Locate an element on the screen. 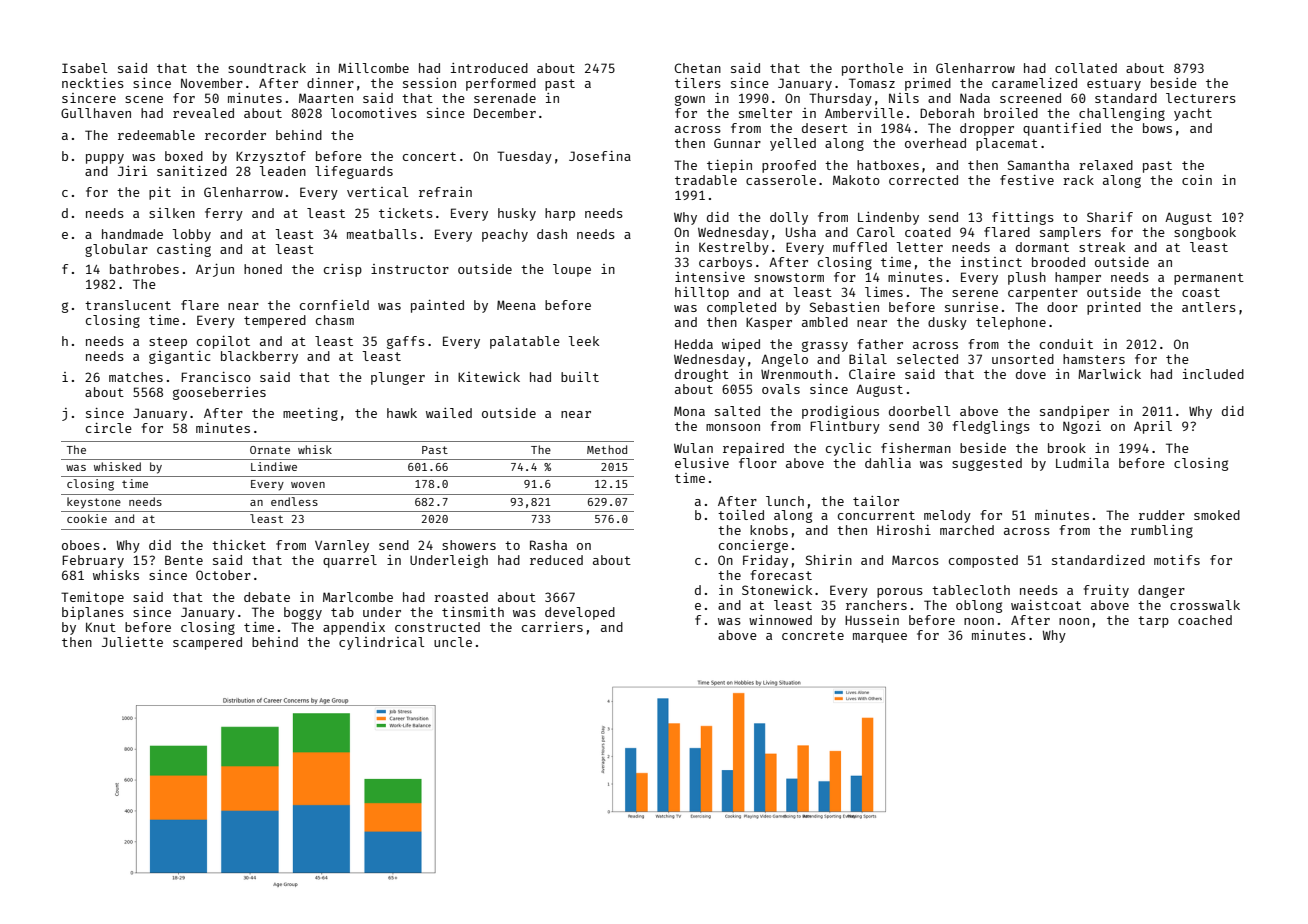 This screenshot has width=1308, height=924. Ludmila is located at coordinates (1082, 463).
